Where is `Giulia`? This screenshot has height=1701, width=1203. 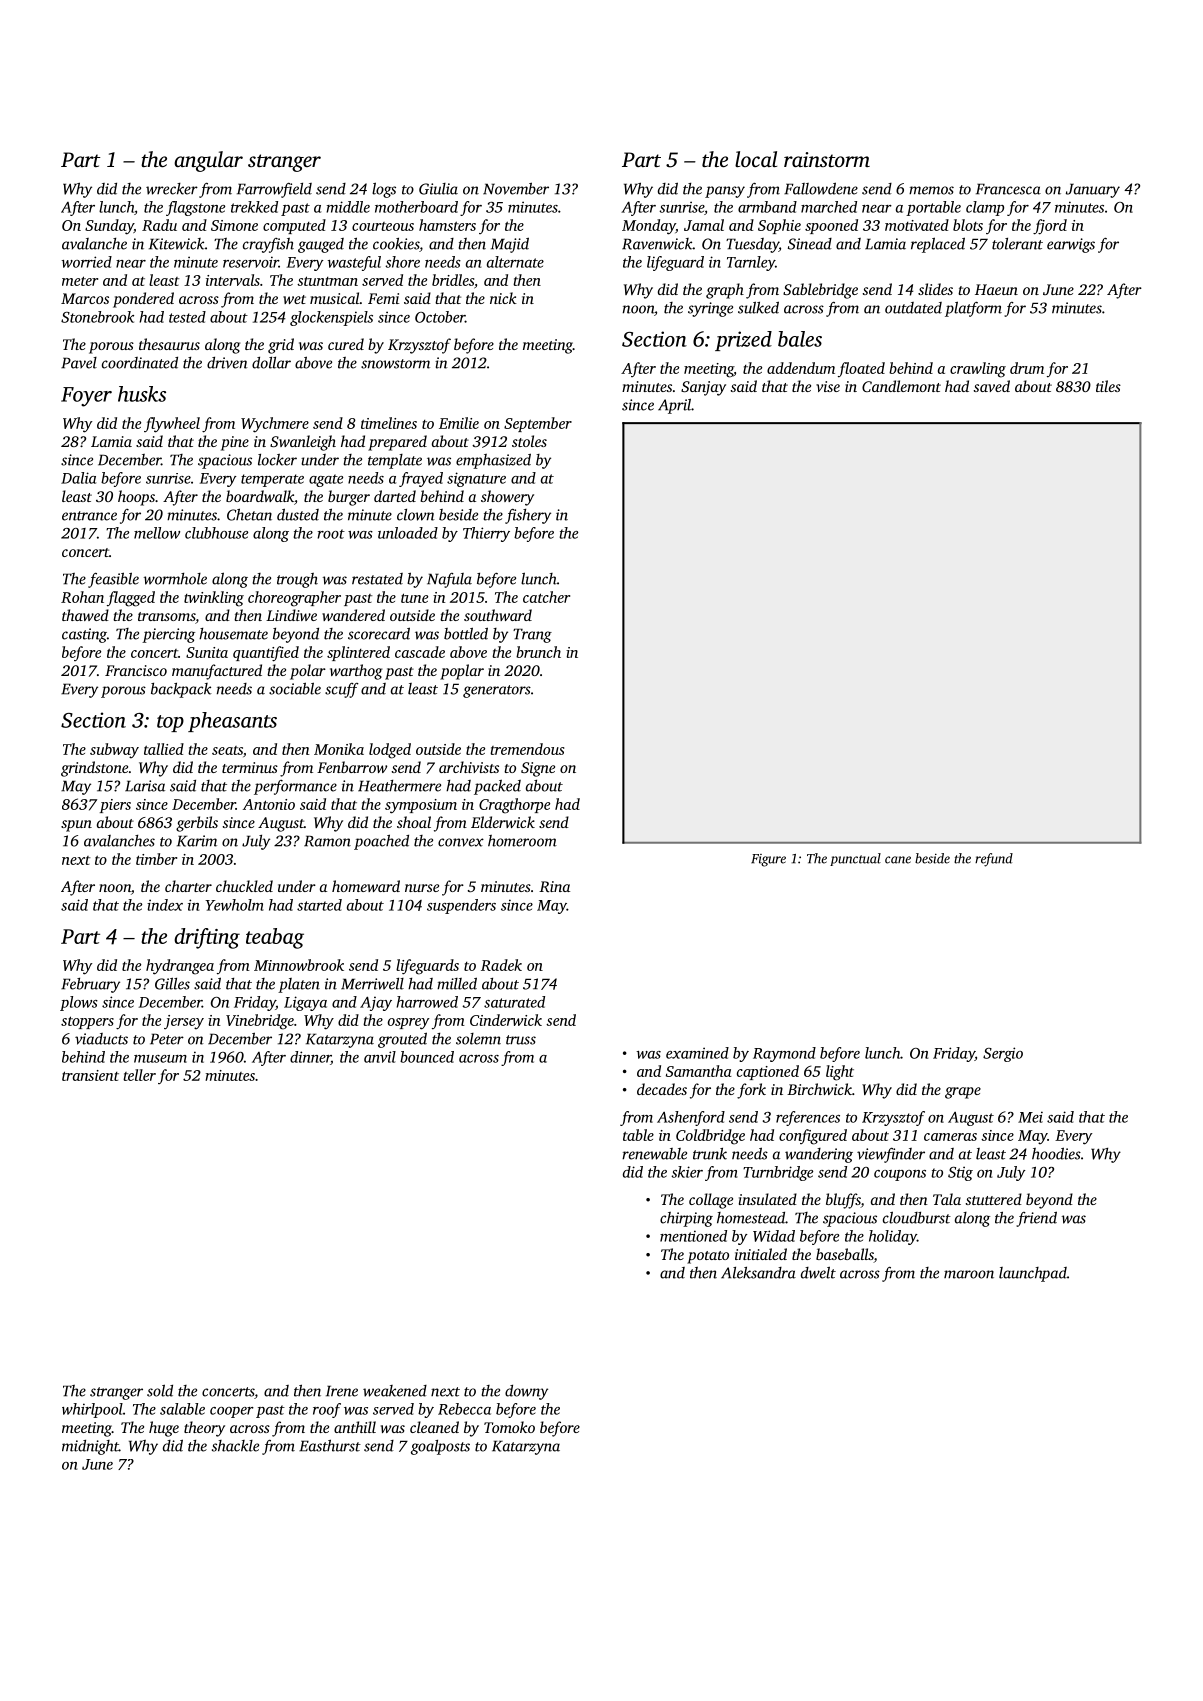 Giulia is located at coordinates (438, 189).
